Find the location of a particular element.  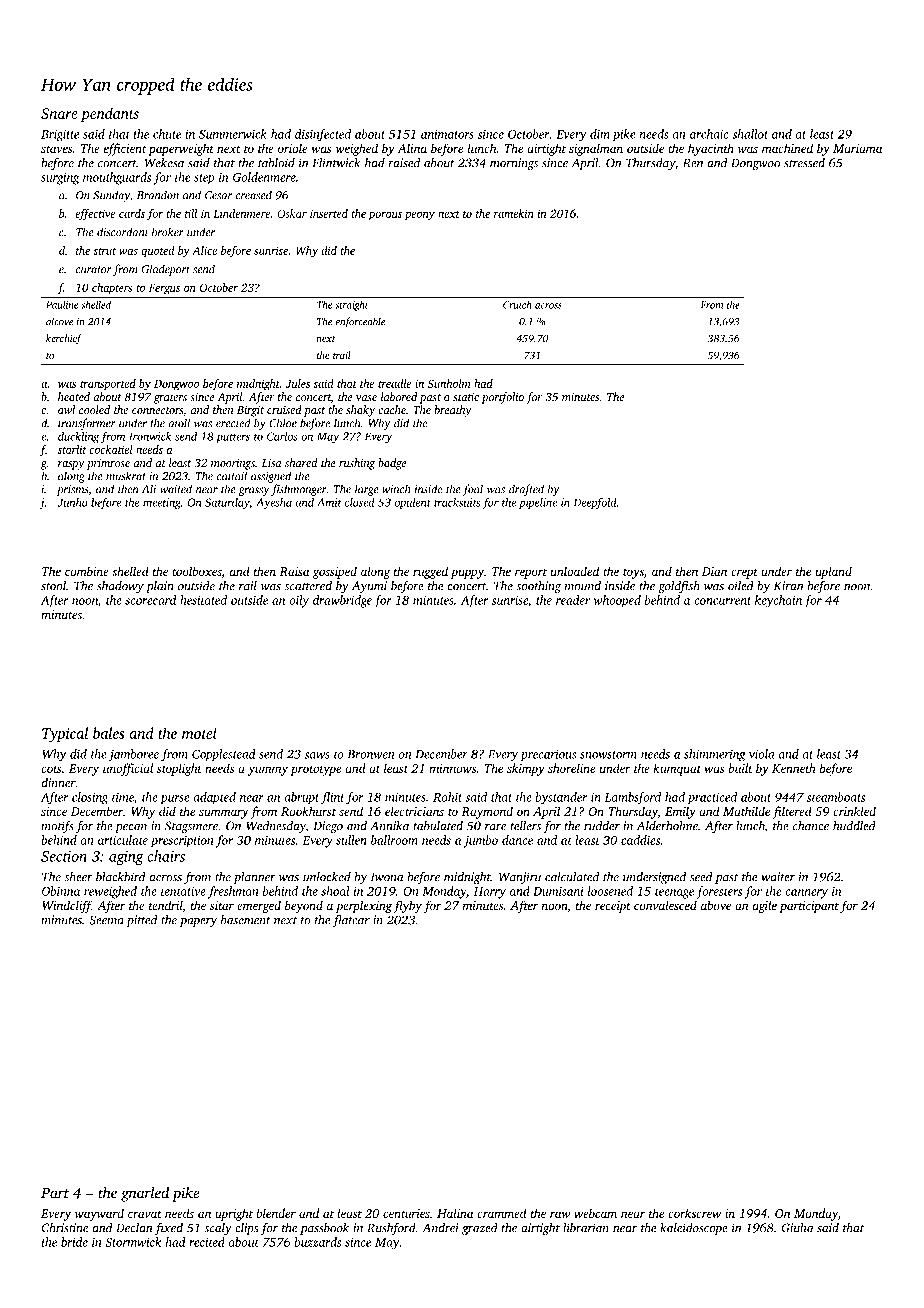

crammed is located at coordinates (501, 1213).
